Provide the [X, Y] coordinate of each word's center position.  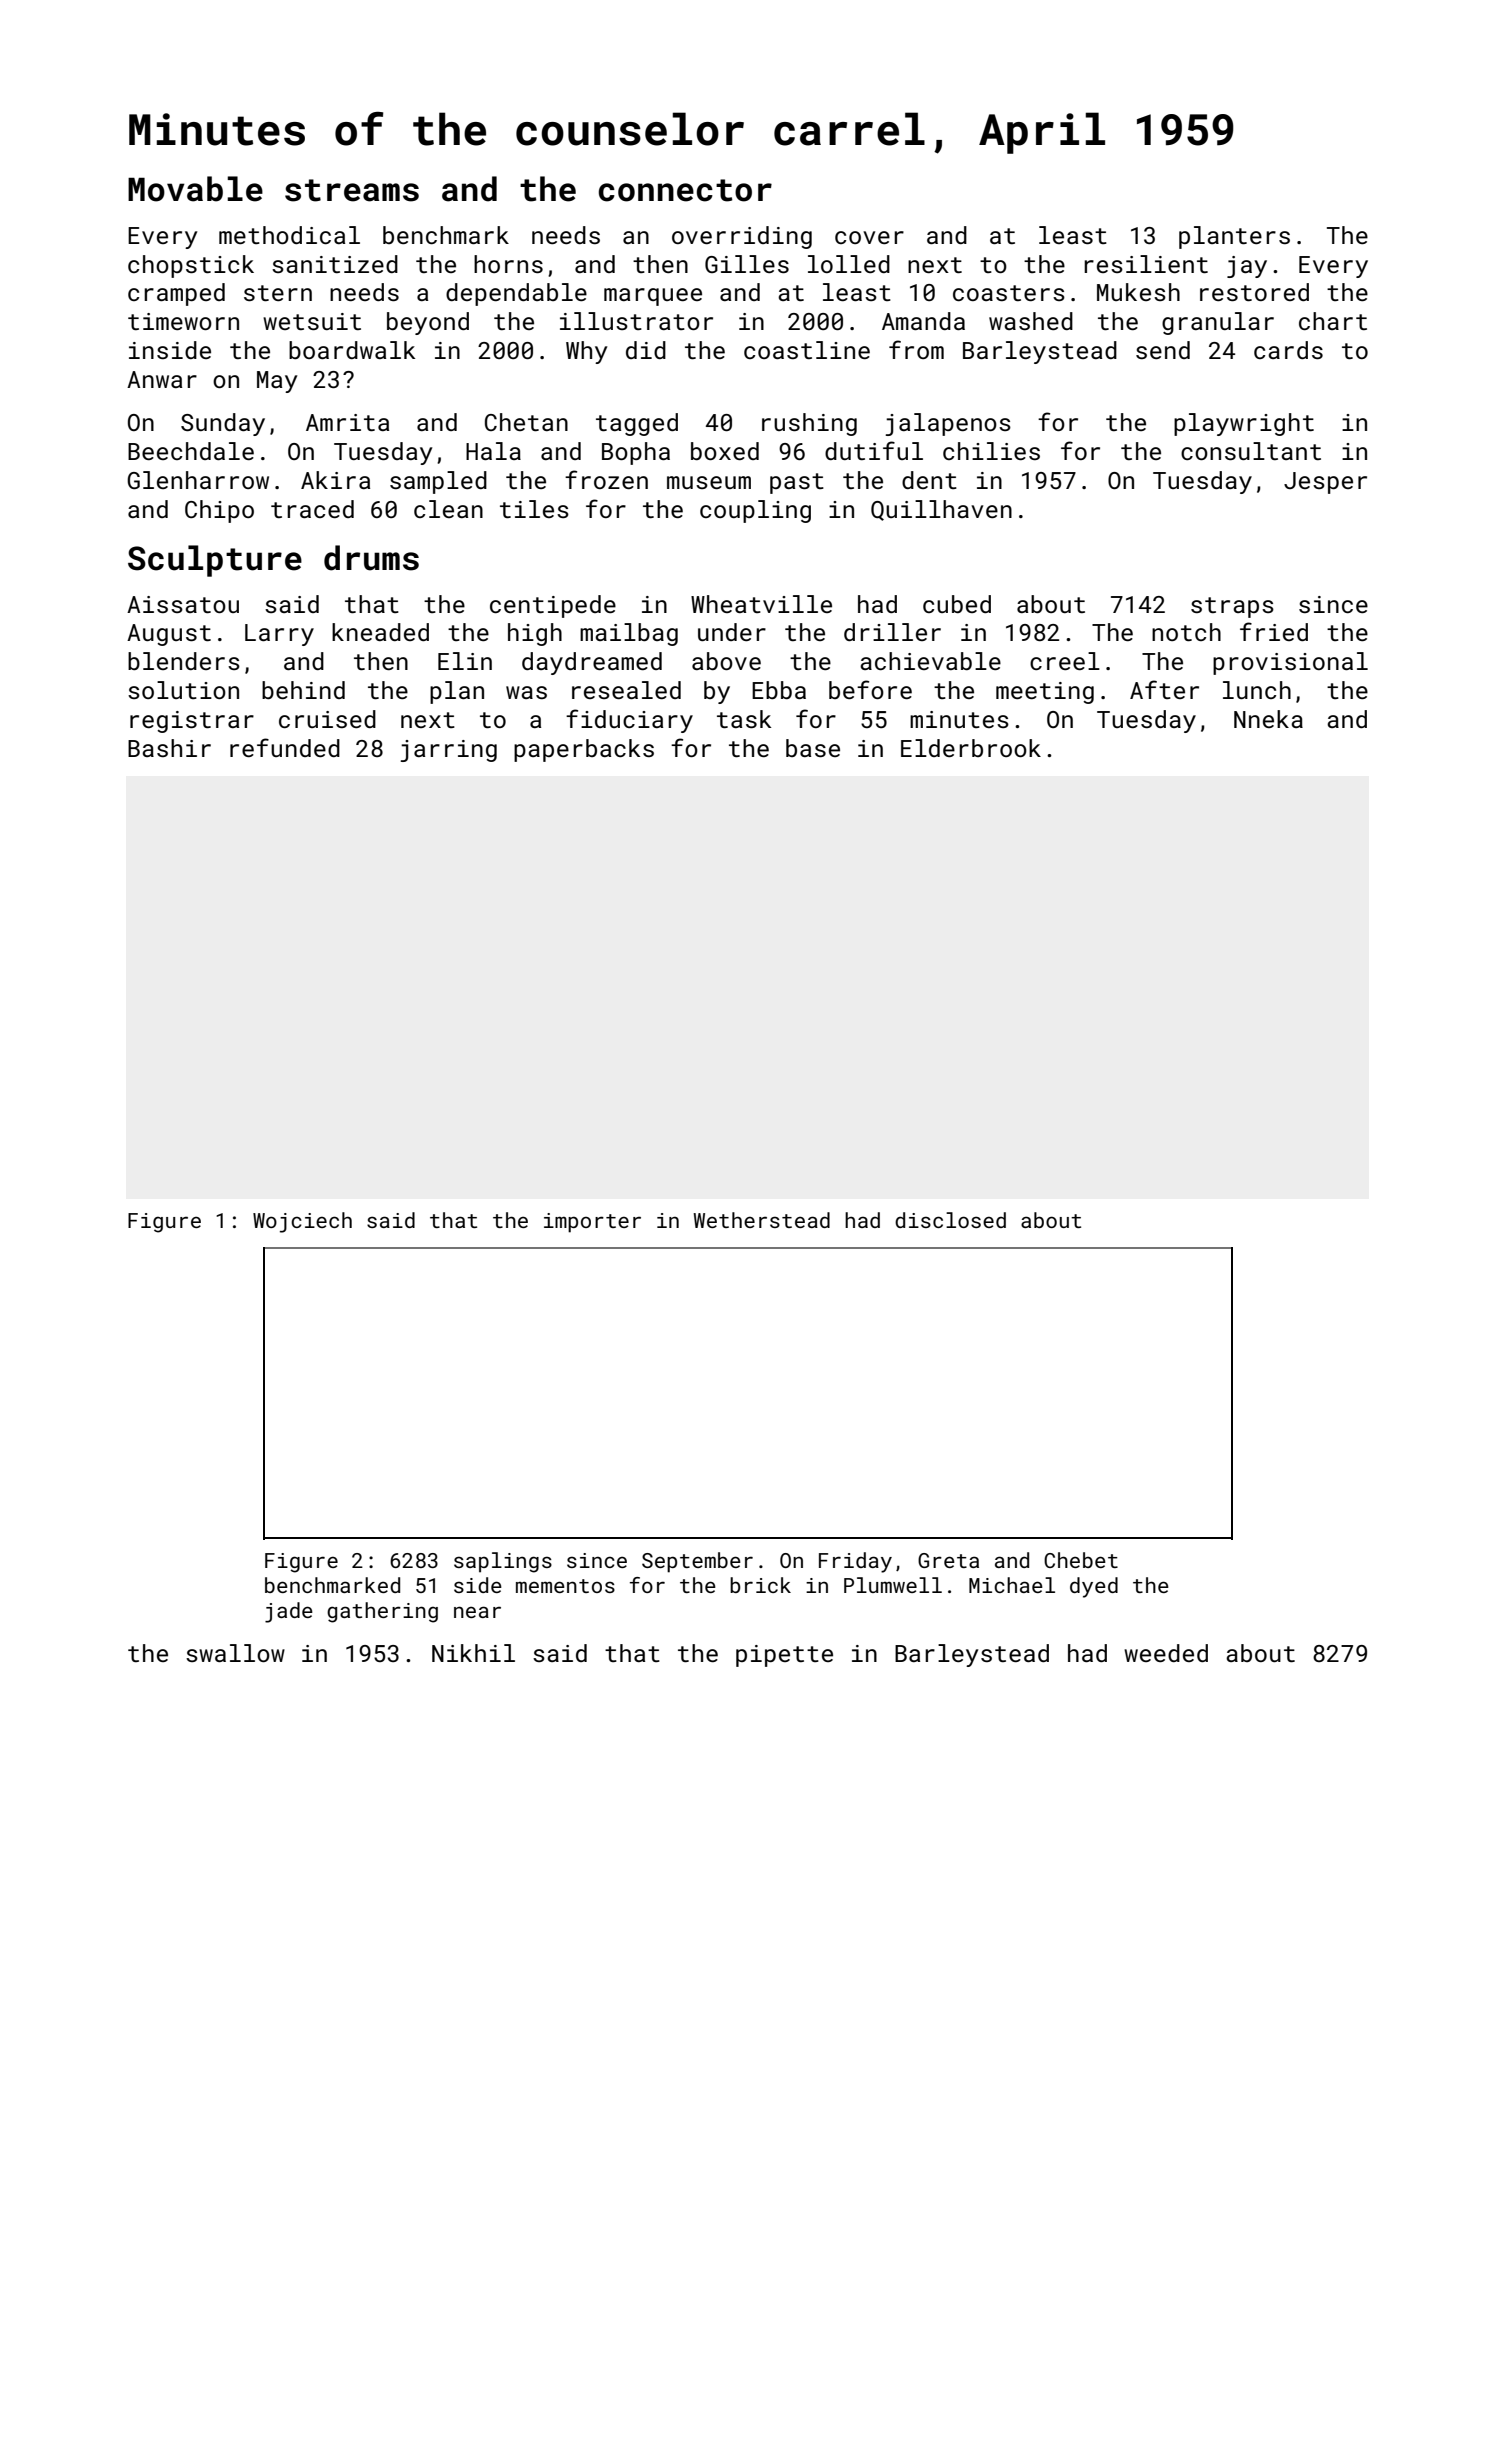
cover [869, 237]
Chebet [1081, 1560]
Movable [195, 189]
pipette [784, 1656]
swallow [235, 1653]
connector [685, 190]
